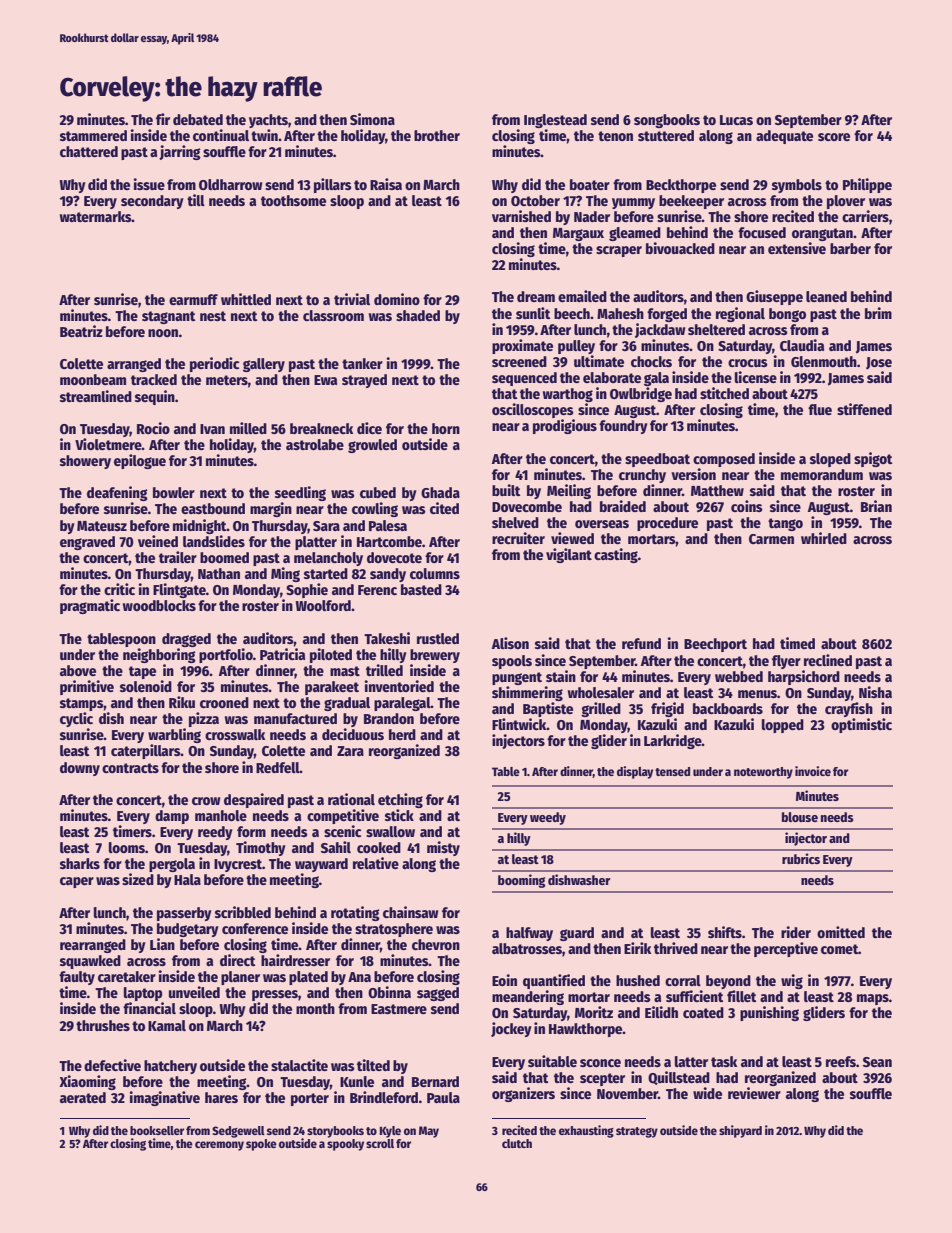  What do you see at coordinates (437, 135) in the document?
I see `brother` at bounding box center [437, 135].
